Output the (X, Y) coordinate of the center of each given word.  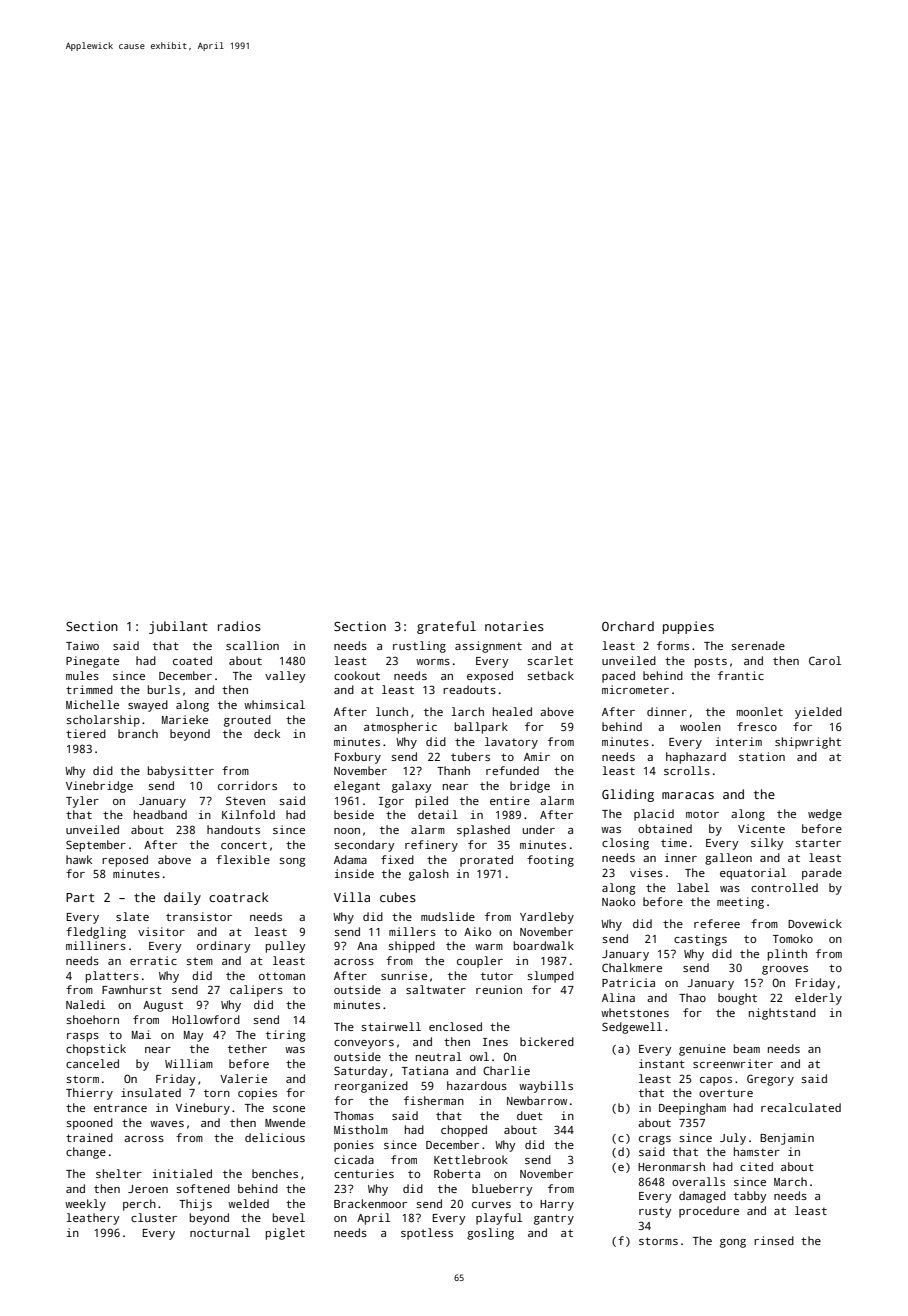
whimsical (274, 704)
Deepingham (692, 1109)
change (86, 1153)
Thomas (354, 1115)
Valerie (243, 1078)
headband (160, 814)
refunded (512, 770)
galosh (429, 875)
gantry (554, 1219)
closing (625, 844)
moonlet (759, 711)
